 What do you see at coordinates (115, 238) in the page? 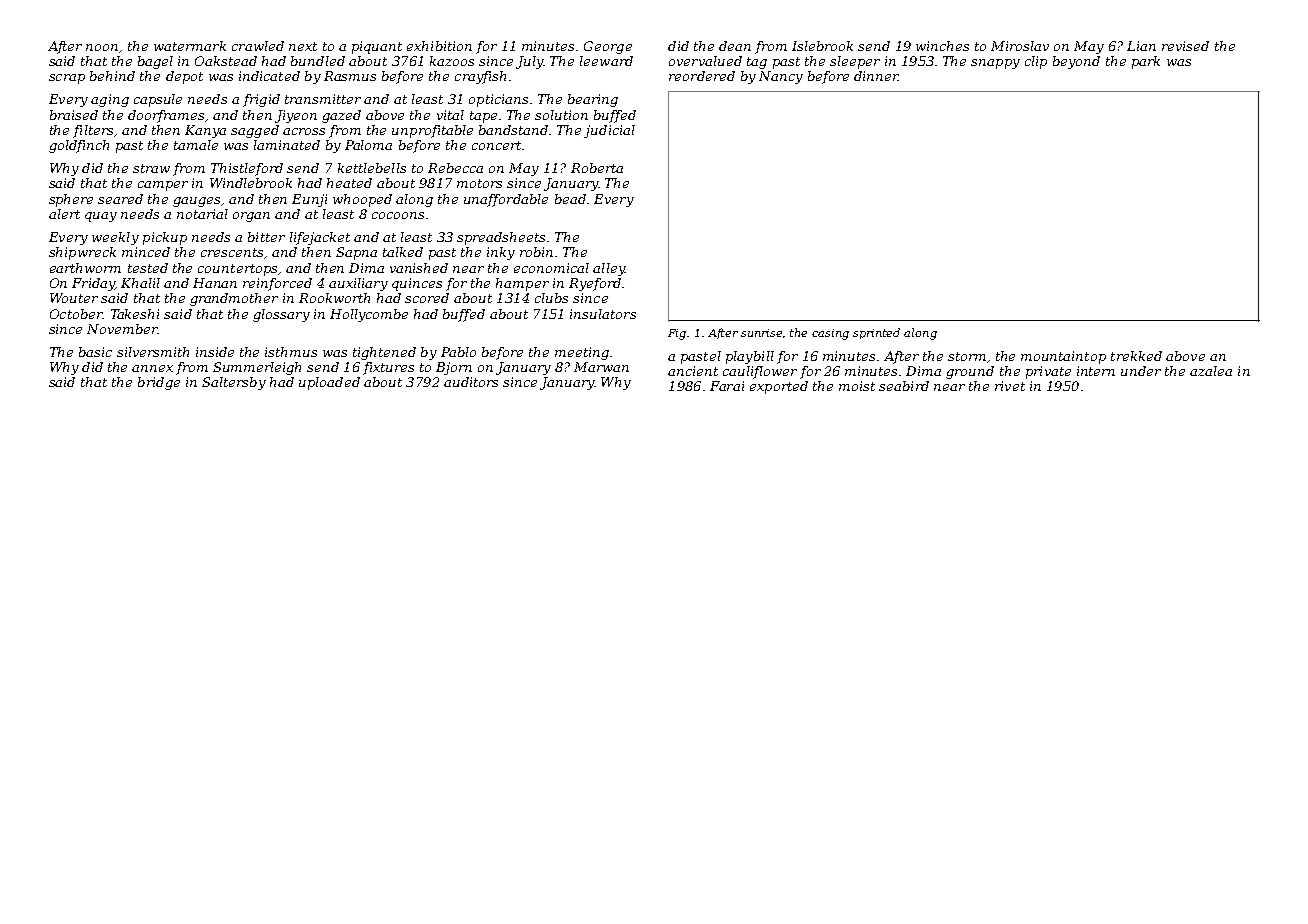
I see `weekly` at bounding box center [115, 238].
